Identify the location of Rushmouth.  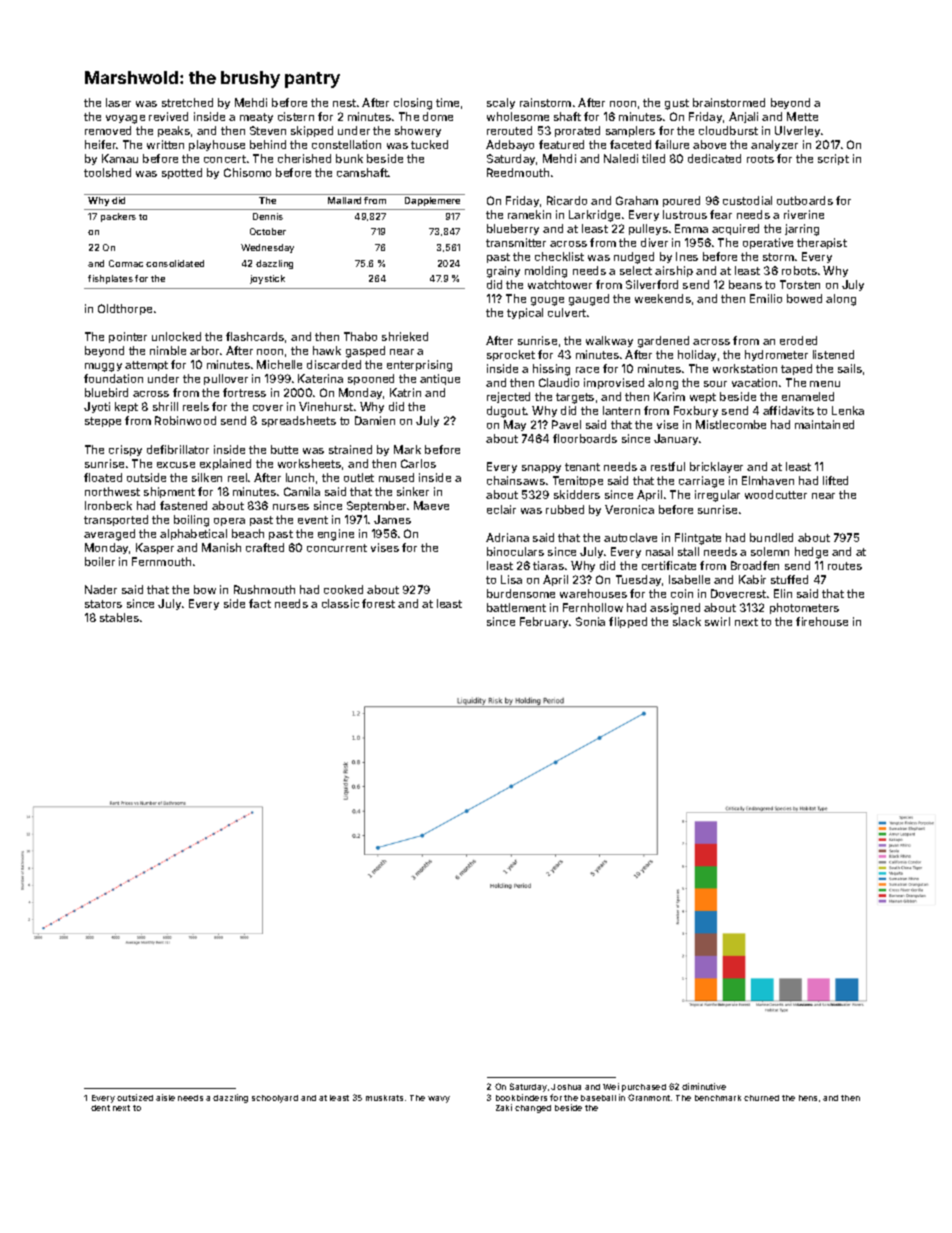
(264, 589).
